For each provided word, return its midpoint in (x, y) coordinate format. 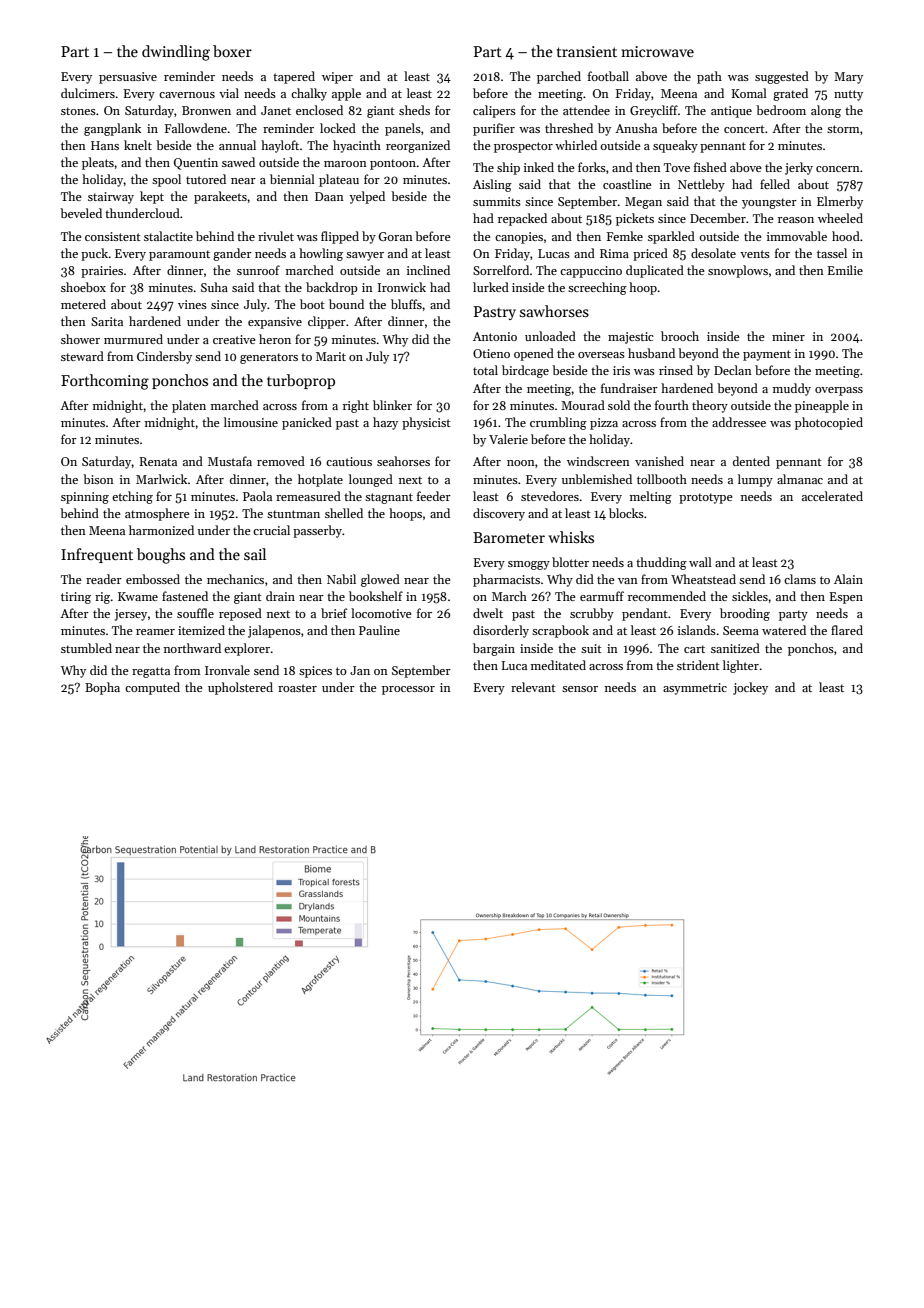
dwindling (176, 53)
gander (232, 254)
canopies (519, 238)
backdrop (332, 288)
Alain (848, 579)
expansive (275, 323)
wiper (337, 78)
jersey (131, 615)
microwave (657, 51)
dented (751, 461)
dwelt (488, 613)
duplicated (655, 271)
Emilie (845, 270)
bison (98, 479)
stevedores (550, 496)
